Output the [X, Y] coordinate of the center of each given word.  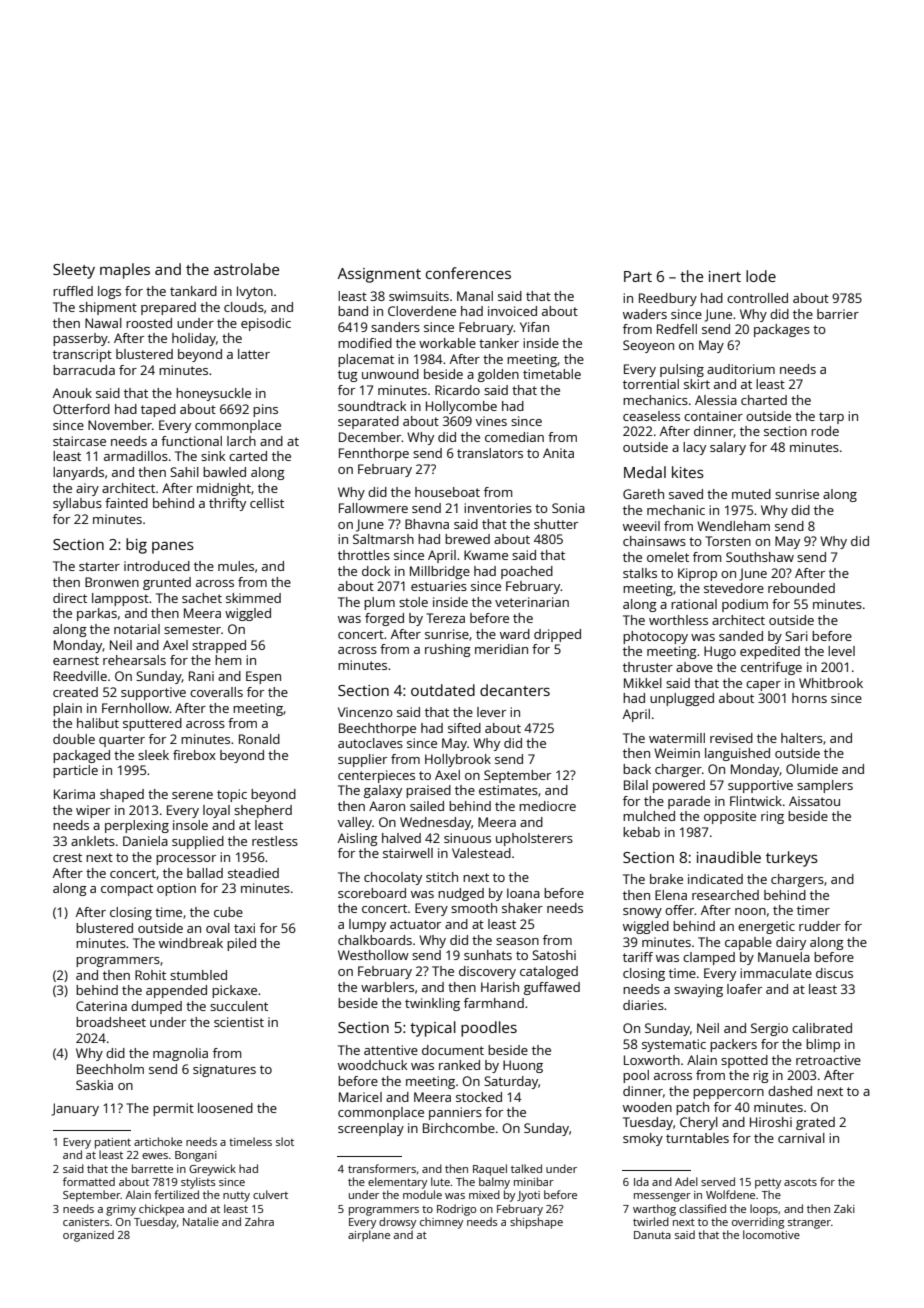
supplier [362, 760]
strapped [219, 646]
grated [815, 1123]
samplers [825, 786]
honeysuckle [213, 394]
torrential [651, 384]
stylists [198, 1183]
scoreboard [372, 893]
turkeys [792, 859]
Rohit [150, 975]
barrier [838, 314]
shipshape [536, 1223]
